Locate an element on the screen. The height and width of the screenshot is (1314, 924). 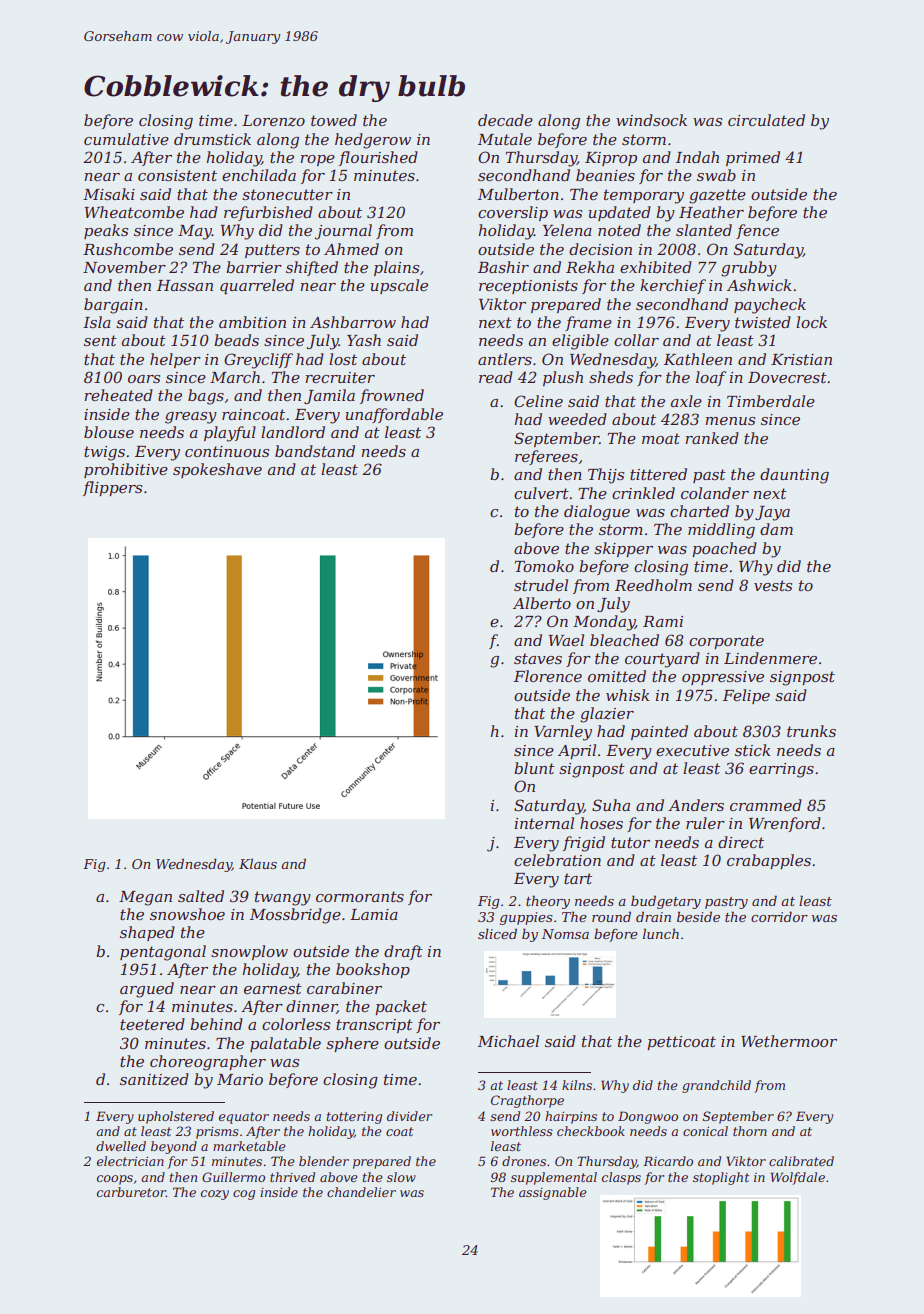
Michael is located at coordinates (508, 1041).
